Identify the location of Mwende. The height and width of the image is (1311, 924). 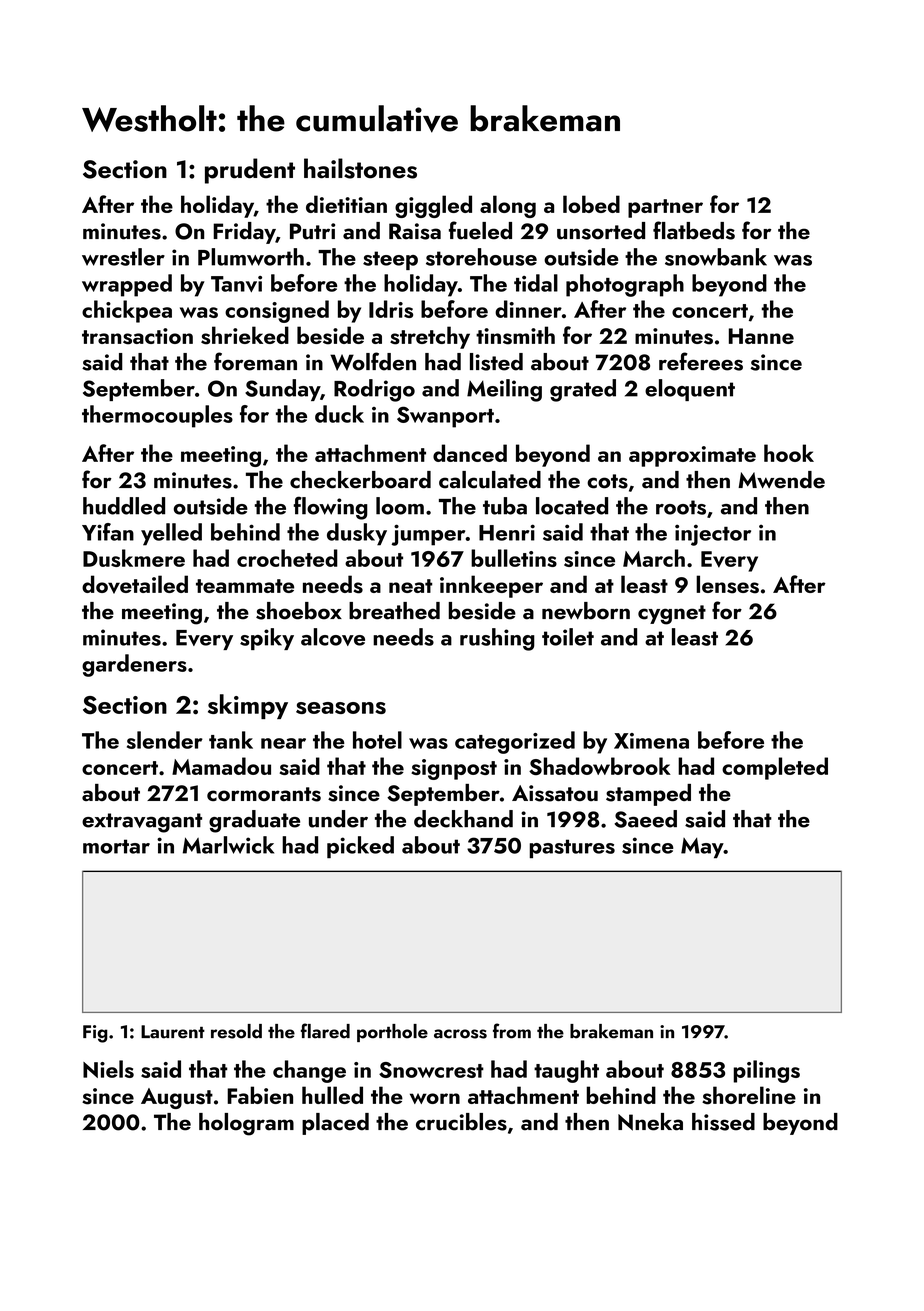
(781, 480).
